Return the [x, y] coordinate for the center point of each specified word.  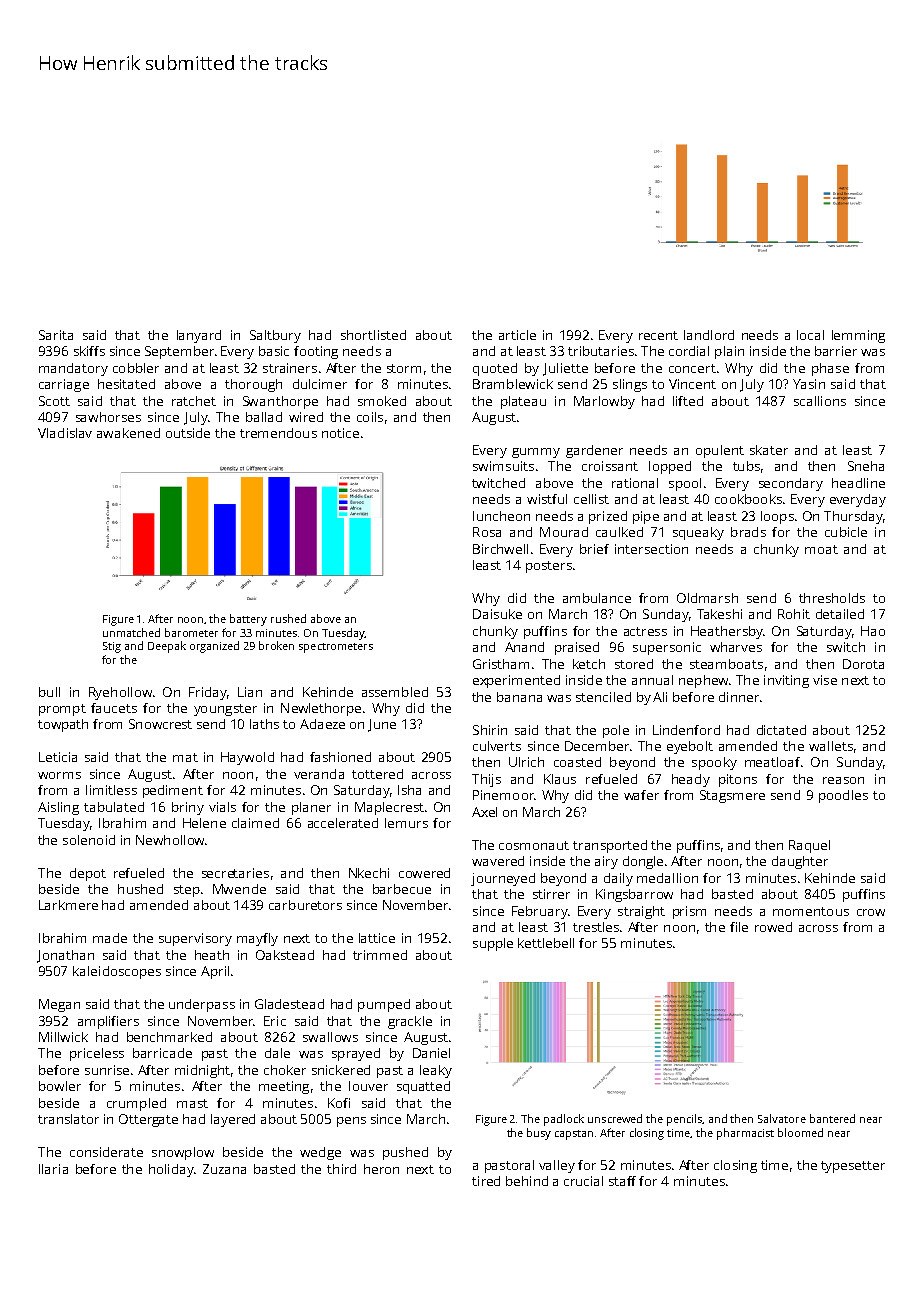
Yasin [809, 384]
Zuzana [224, 1169]
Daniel [431, 1053]
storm [404, 368]
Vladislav [65, 433]
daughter [800, 862]
